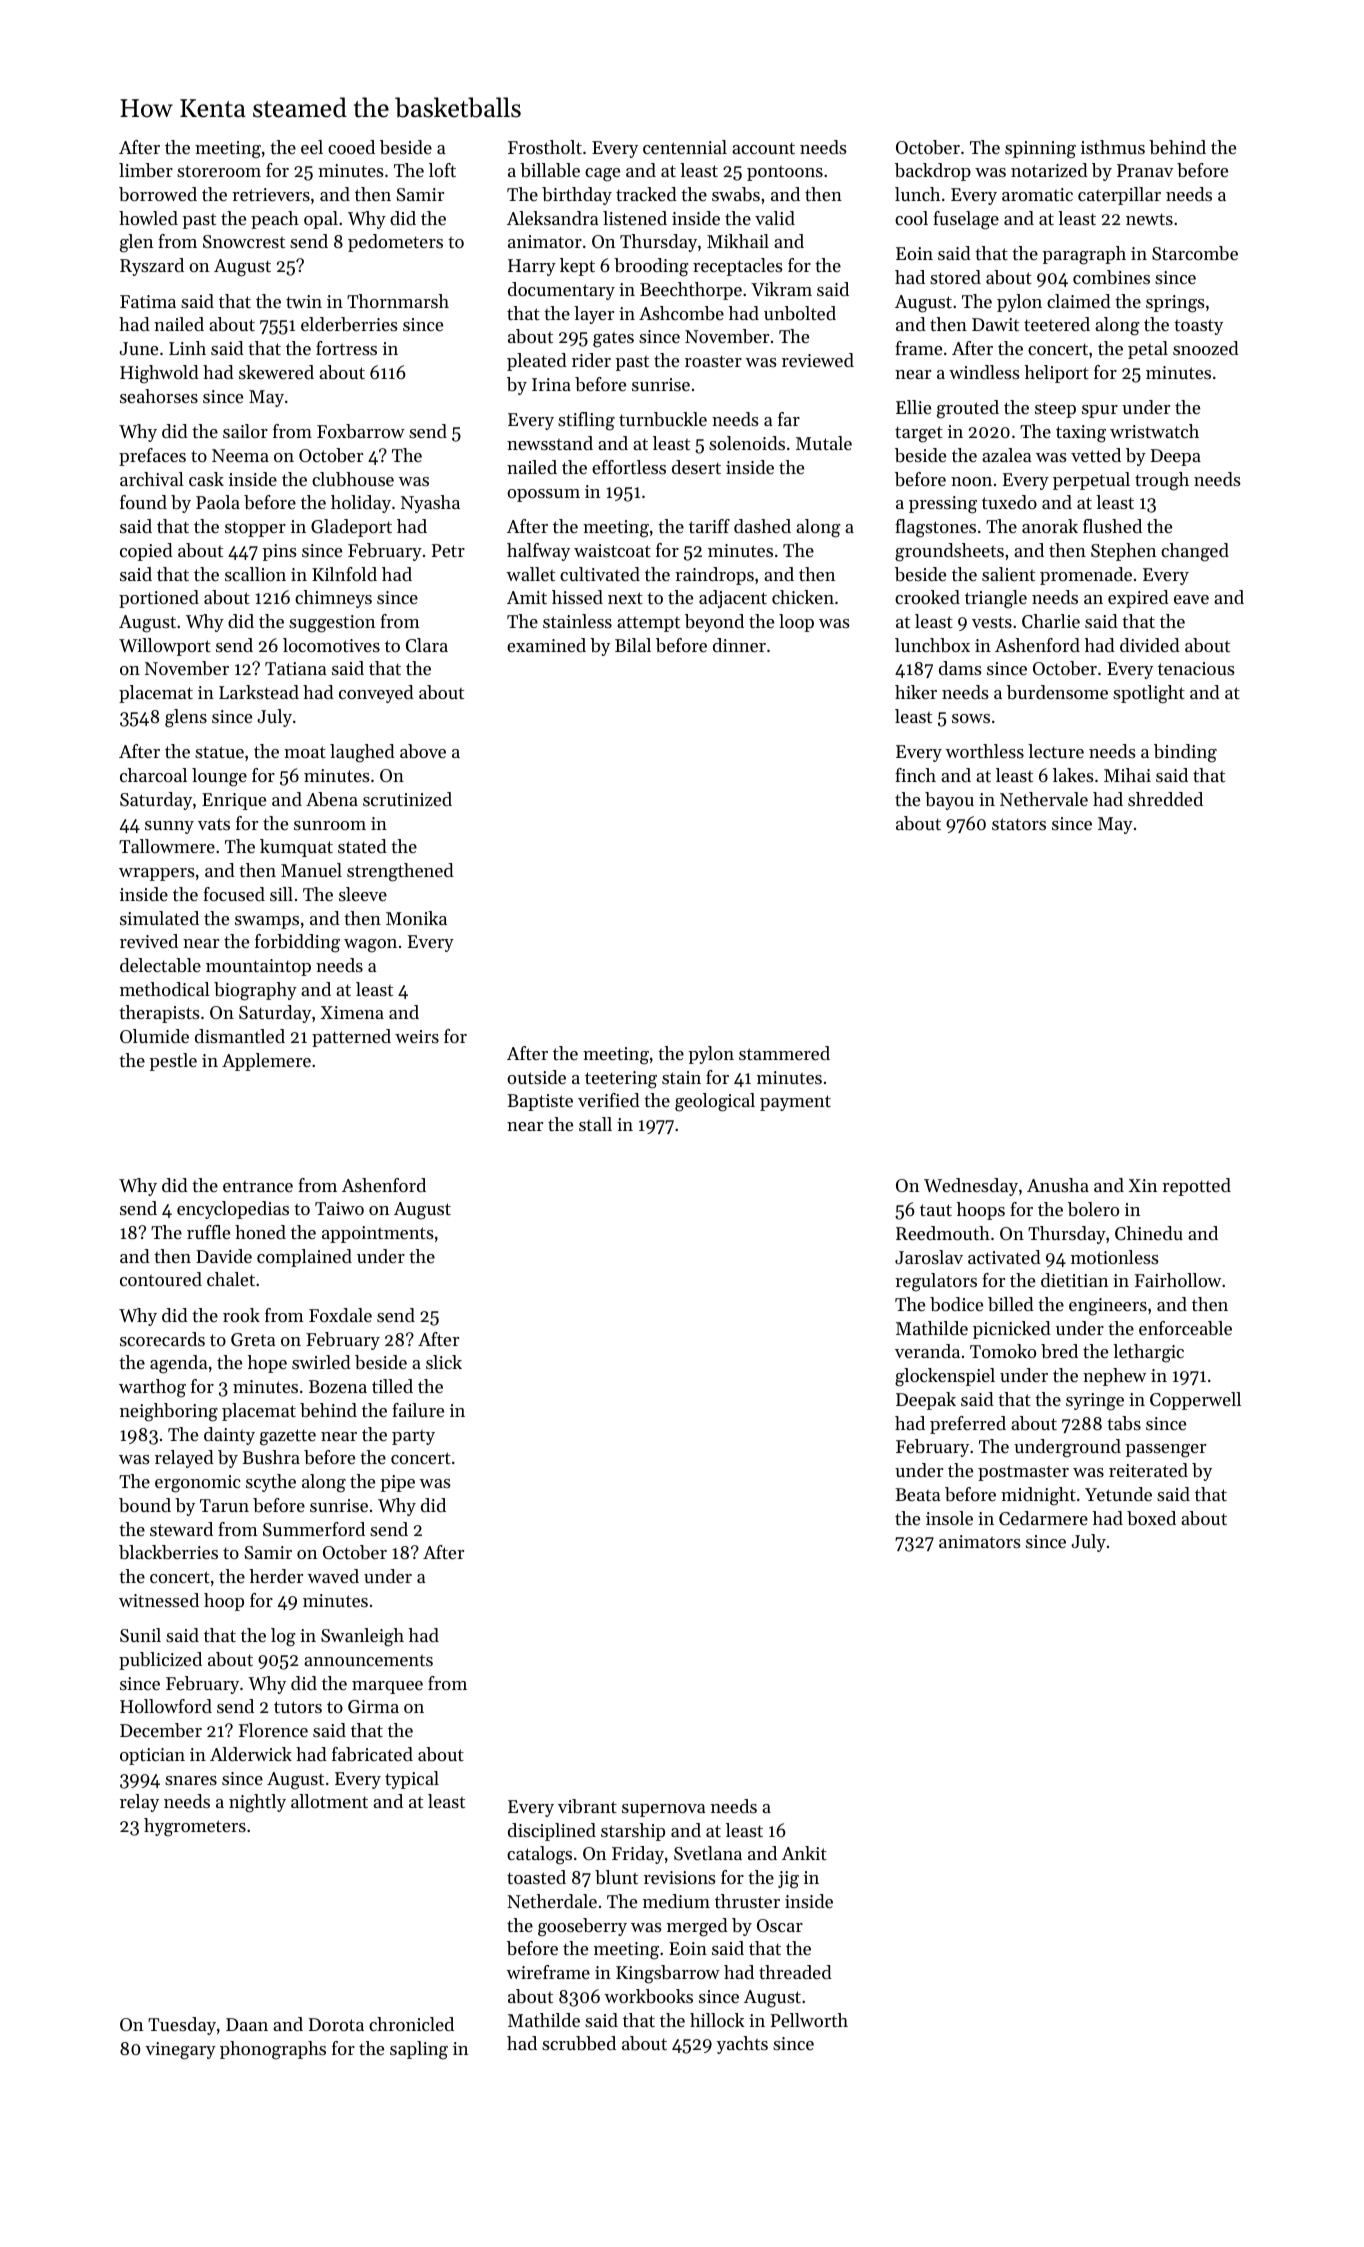  I want to click on patterned, so click(351, 1038).
